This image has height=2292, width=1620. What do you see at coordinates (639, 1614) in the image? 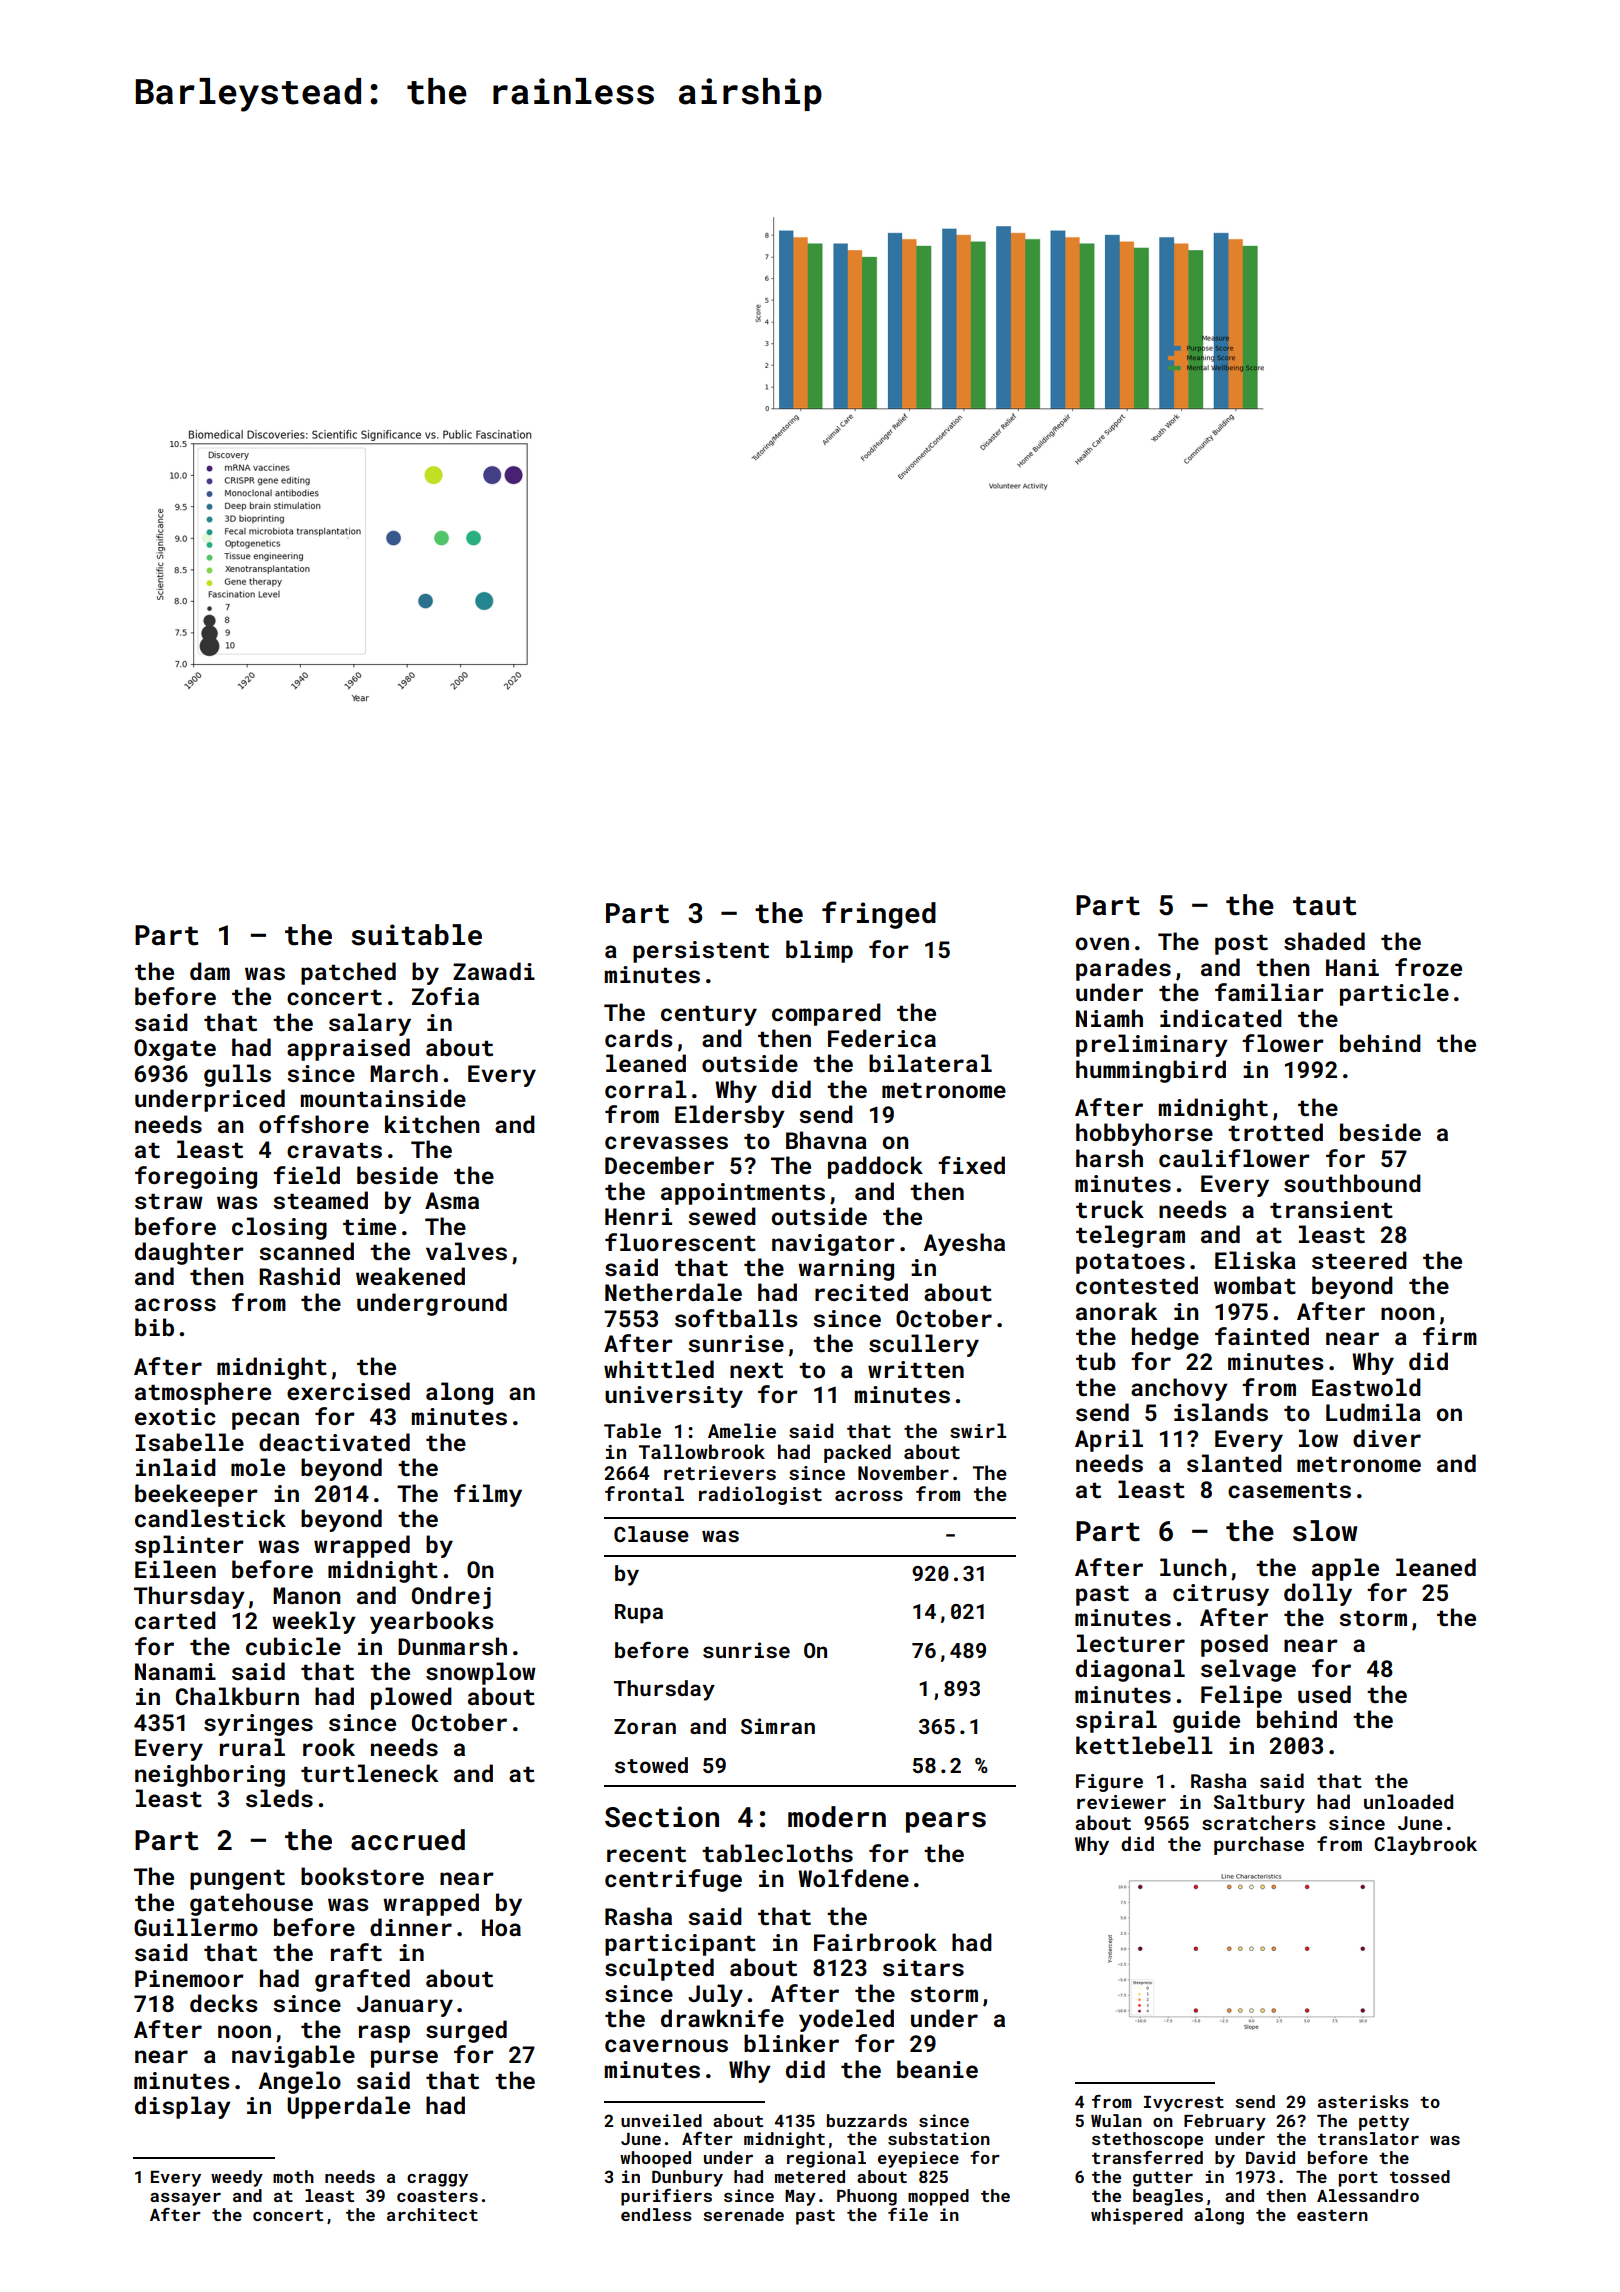
I see `Rupa` at bounding box center [639, 1614].
